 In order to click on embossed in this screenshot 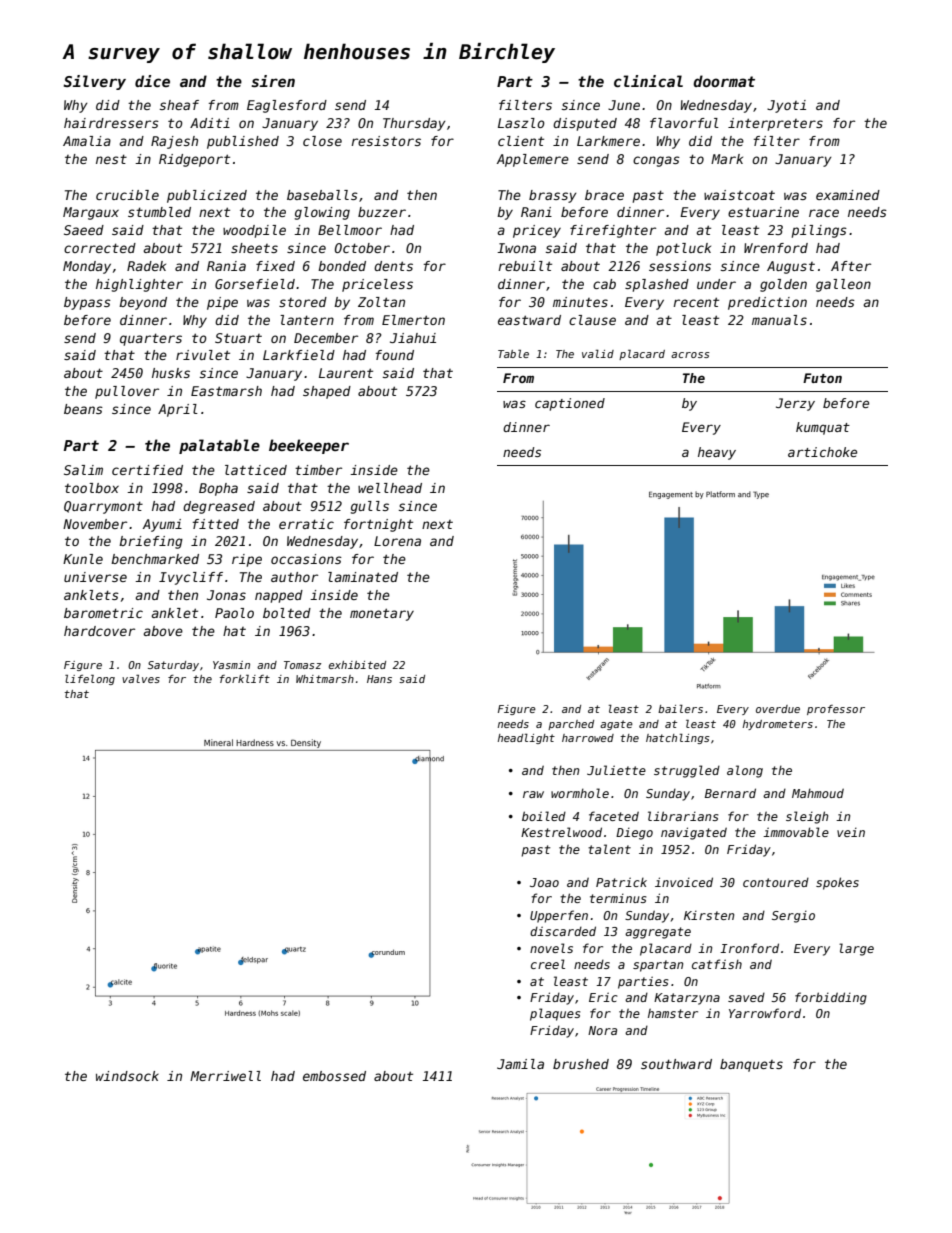, I will do `click(334, 1076)`.
